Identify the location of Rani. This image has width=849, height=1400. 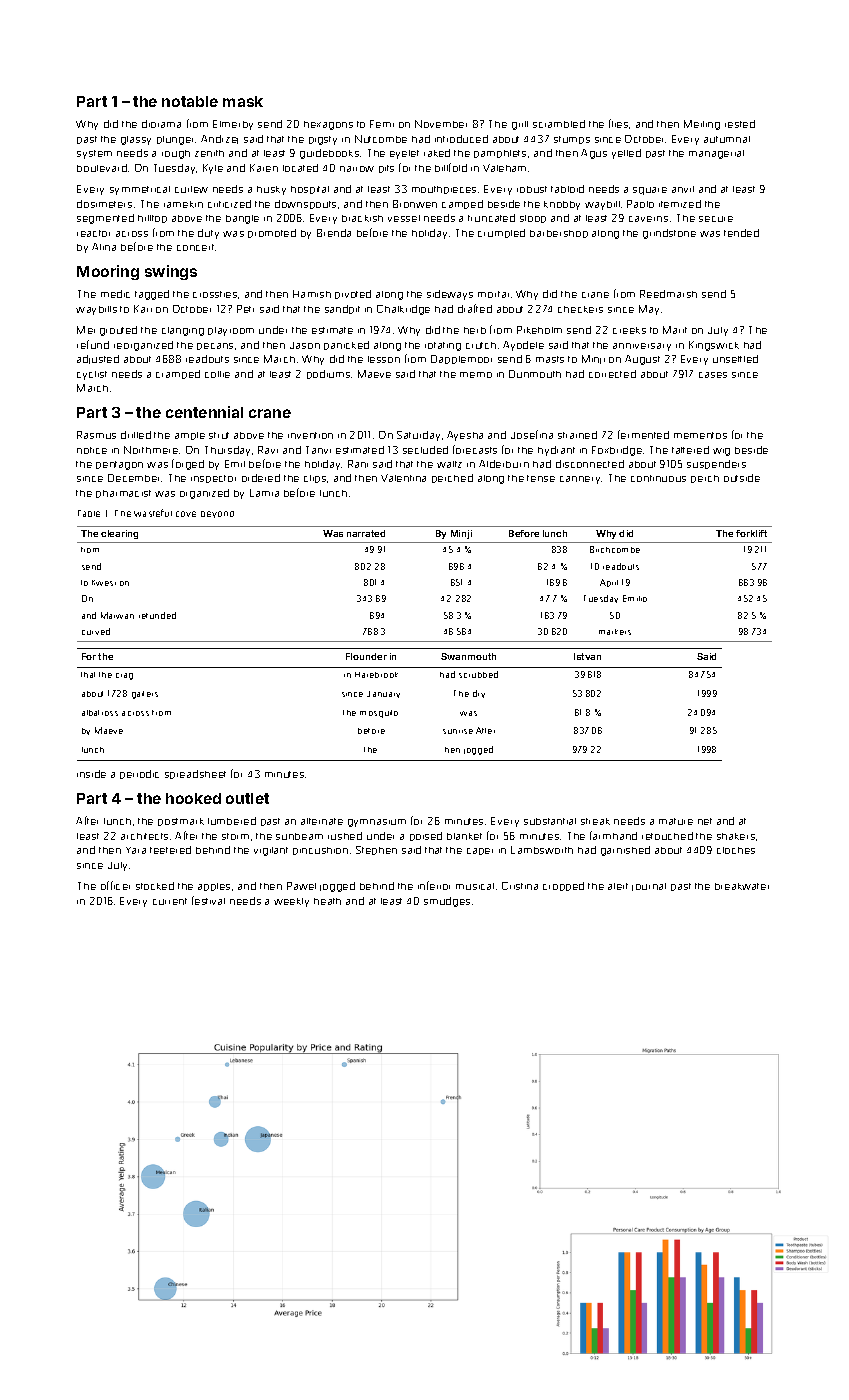
(358, 464).
